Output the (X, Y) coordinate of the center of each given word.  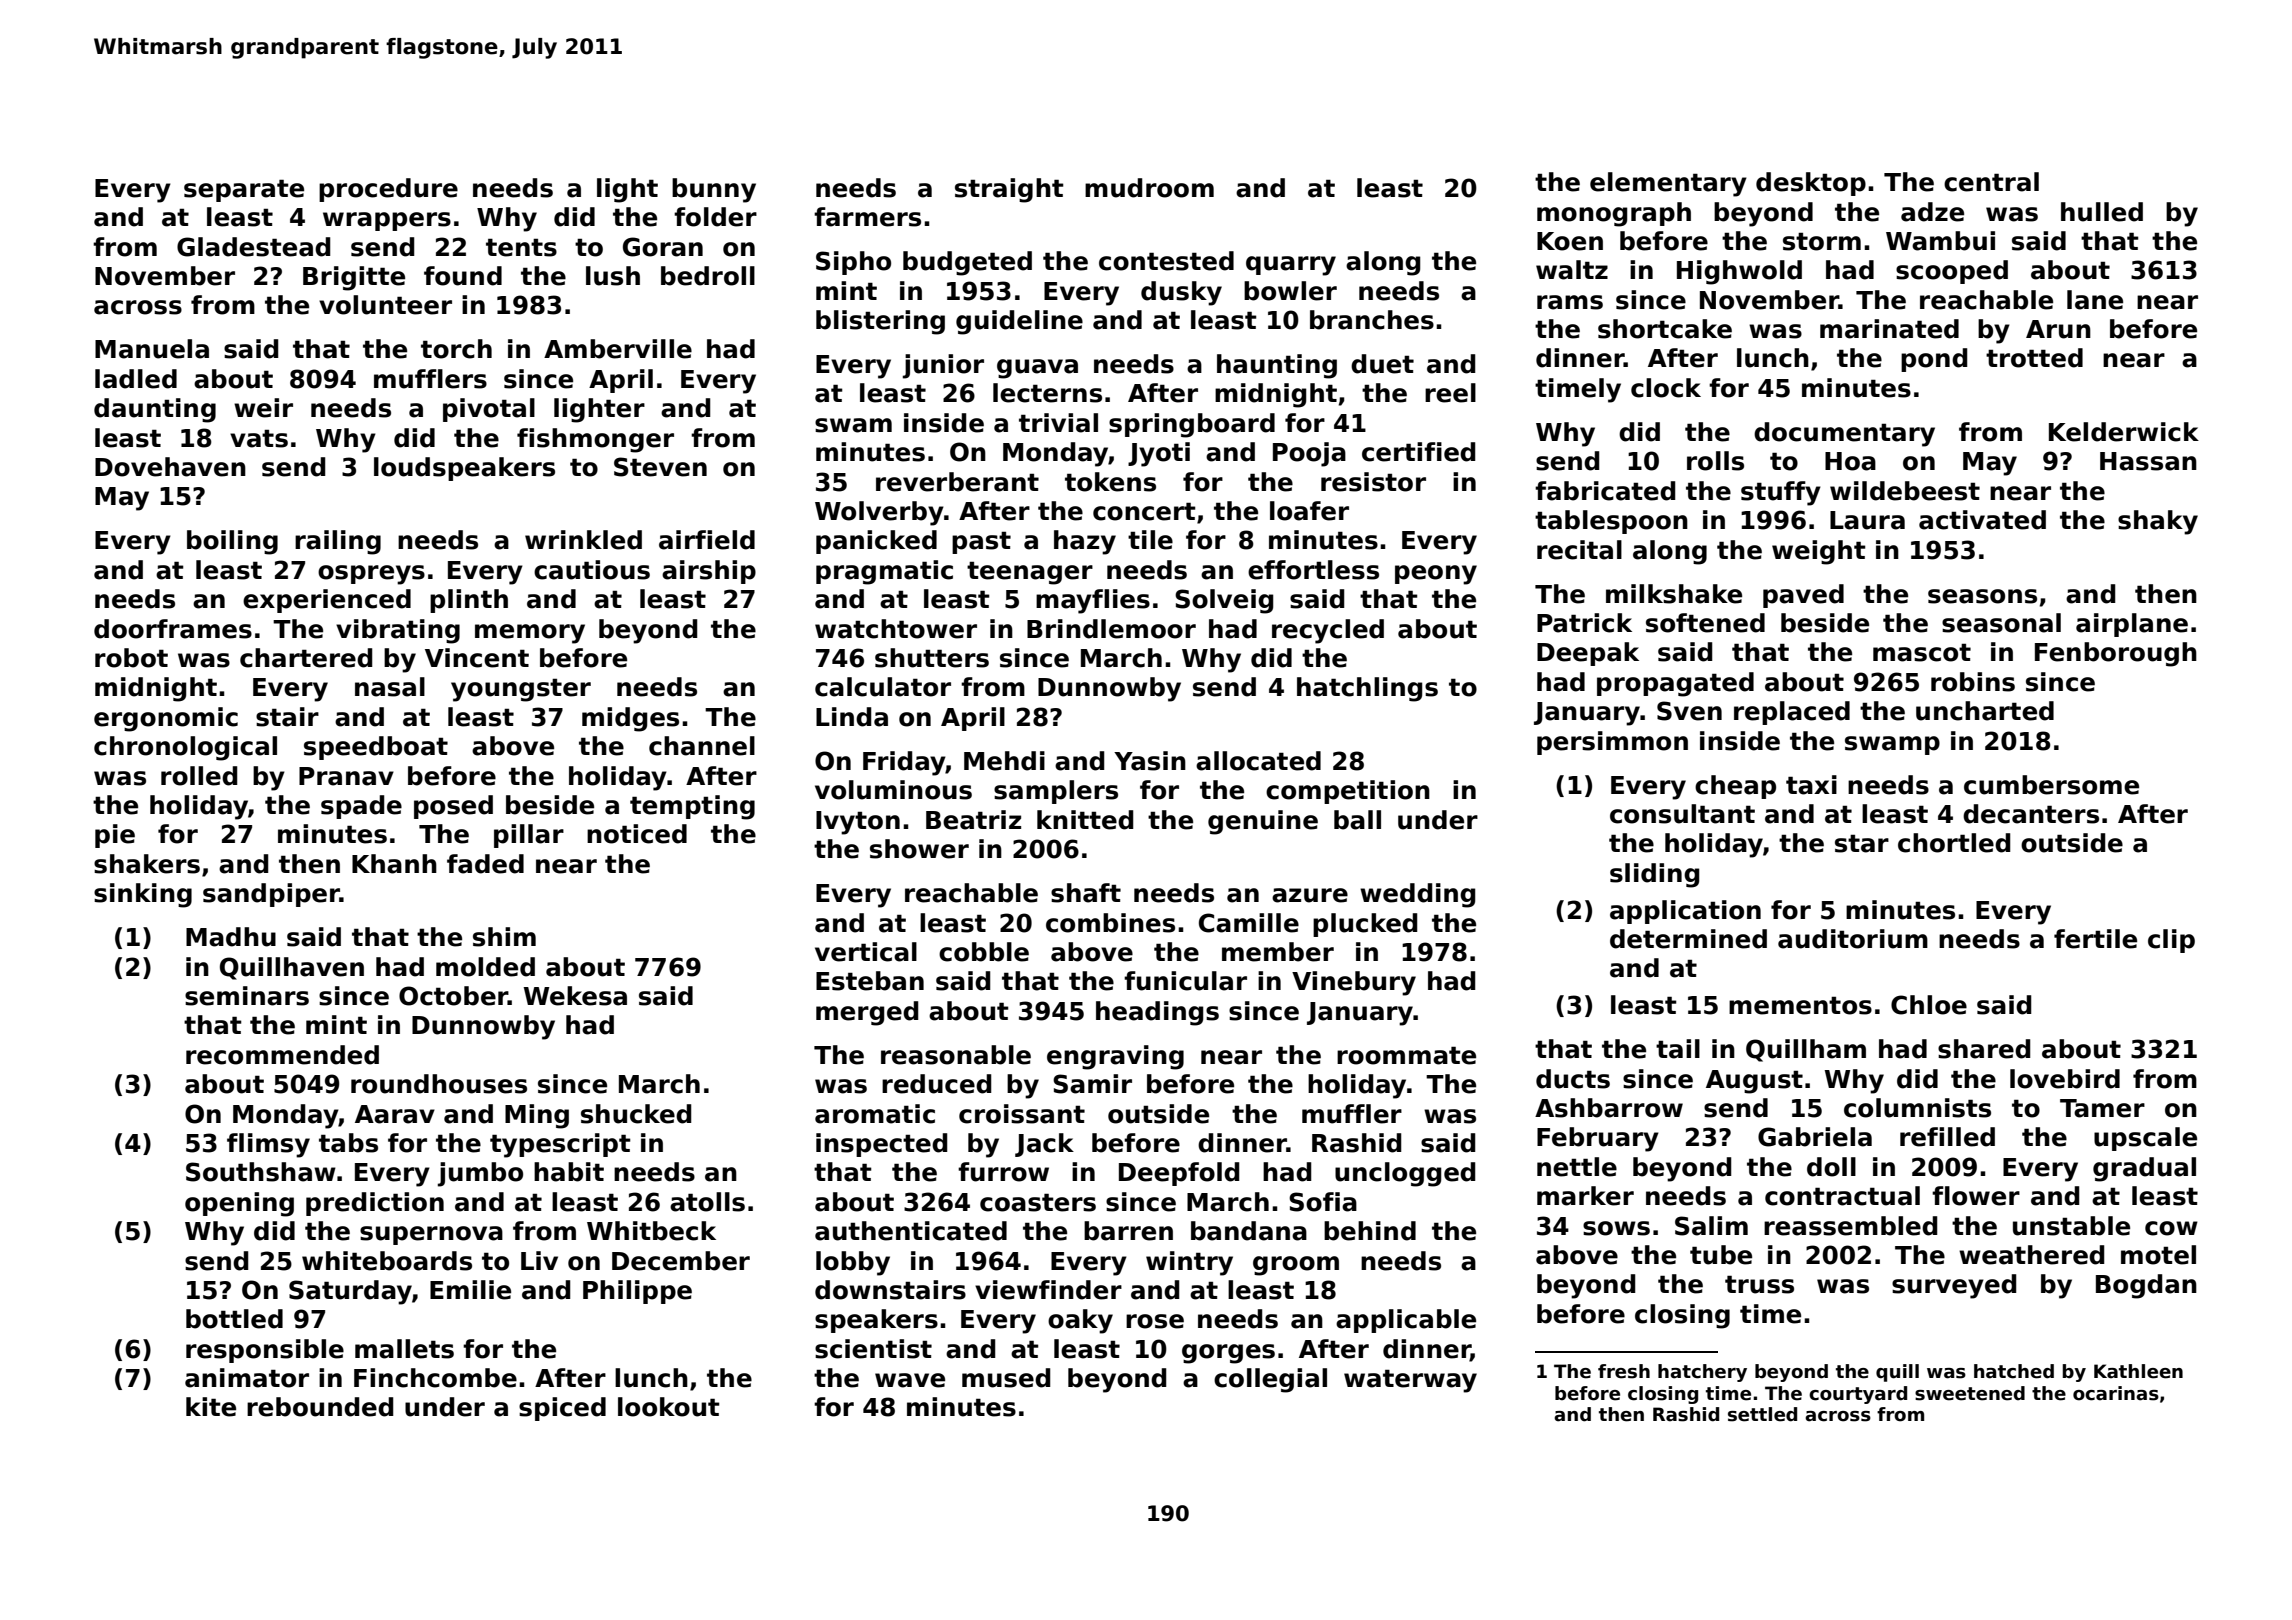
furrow (1003, 1172)
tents (521, 247)
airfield (707, 540)
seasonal (2001, 623)
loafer (1309, 511)
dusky (1181, 293)
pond (1934, 360)
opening (239, 1204)
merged (867, 1013)
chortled (1954, 843)
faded (485, 864)
